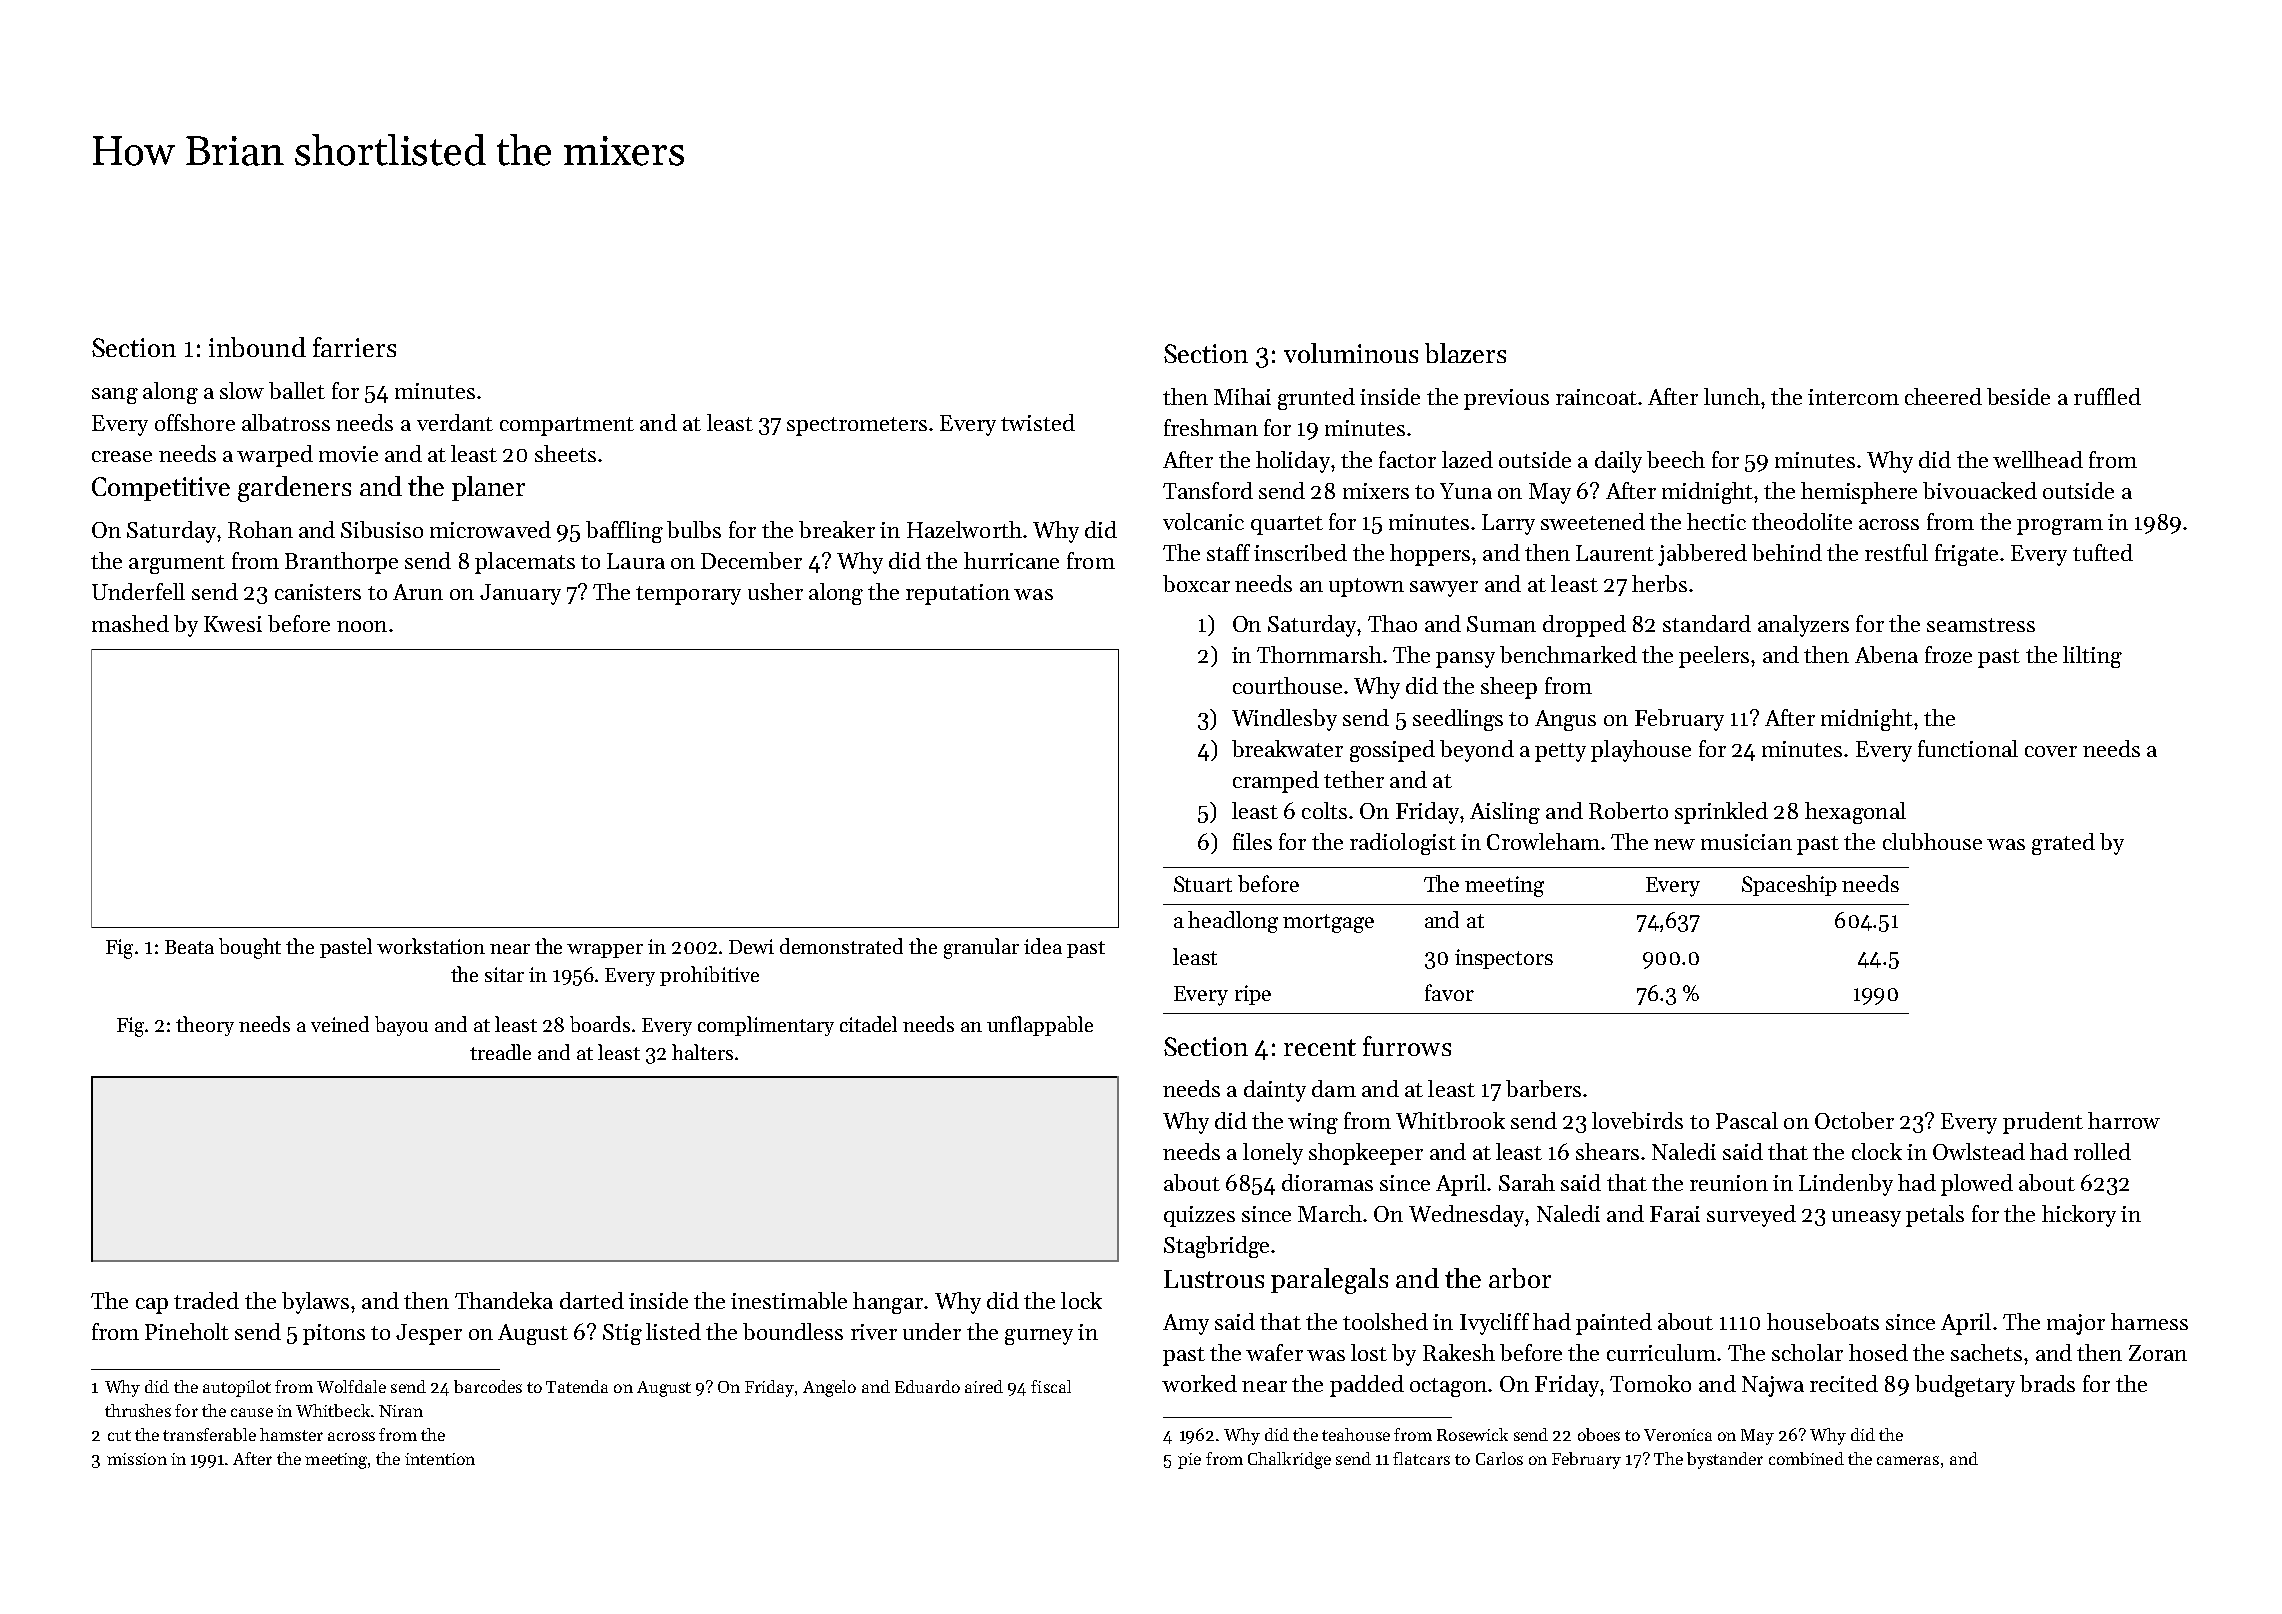 The width and height of the screenshot is (2282, 1614). What do you see at coordinates (431, 946) in the screenshot?
I see `workstation` at bounding box center [431, 946].
